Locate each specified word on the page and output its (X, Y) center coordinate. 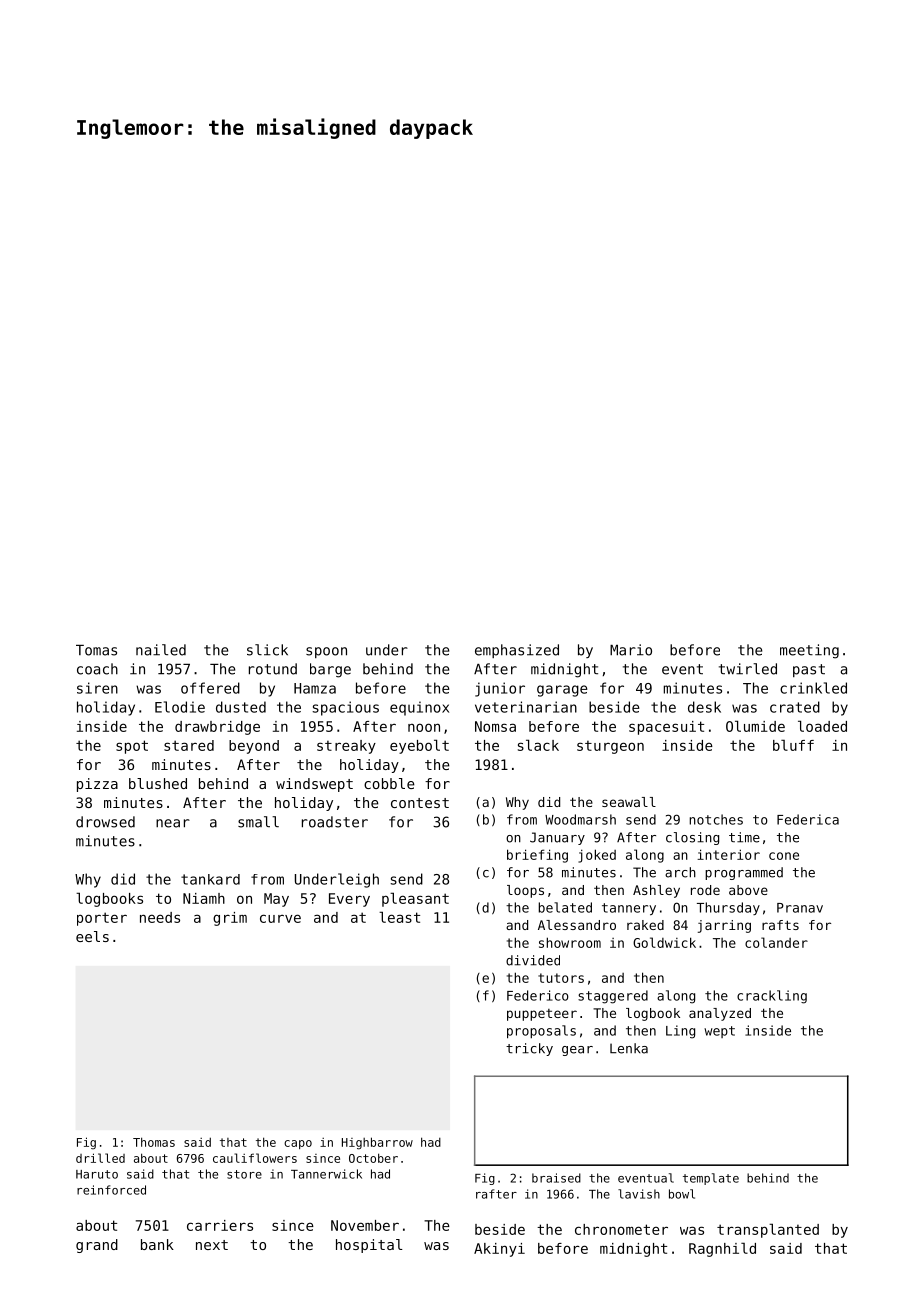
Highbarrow (377, 1143)
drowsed (105, 822)
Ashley (656, 891)
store (244, 1174)
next (212, 1245)
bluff (793, 745)
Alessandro (577, 925)
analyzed (720, 1014)
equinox (419, 708)
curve (280, 918)
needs (160, 917)
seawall (629, 802)
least (399, 917)
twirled (748, 669)
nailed (161, 650)
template (711, 1179)
